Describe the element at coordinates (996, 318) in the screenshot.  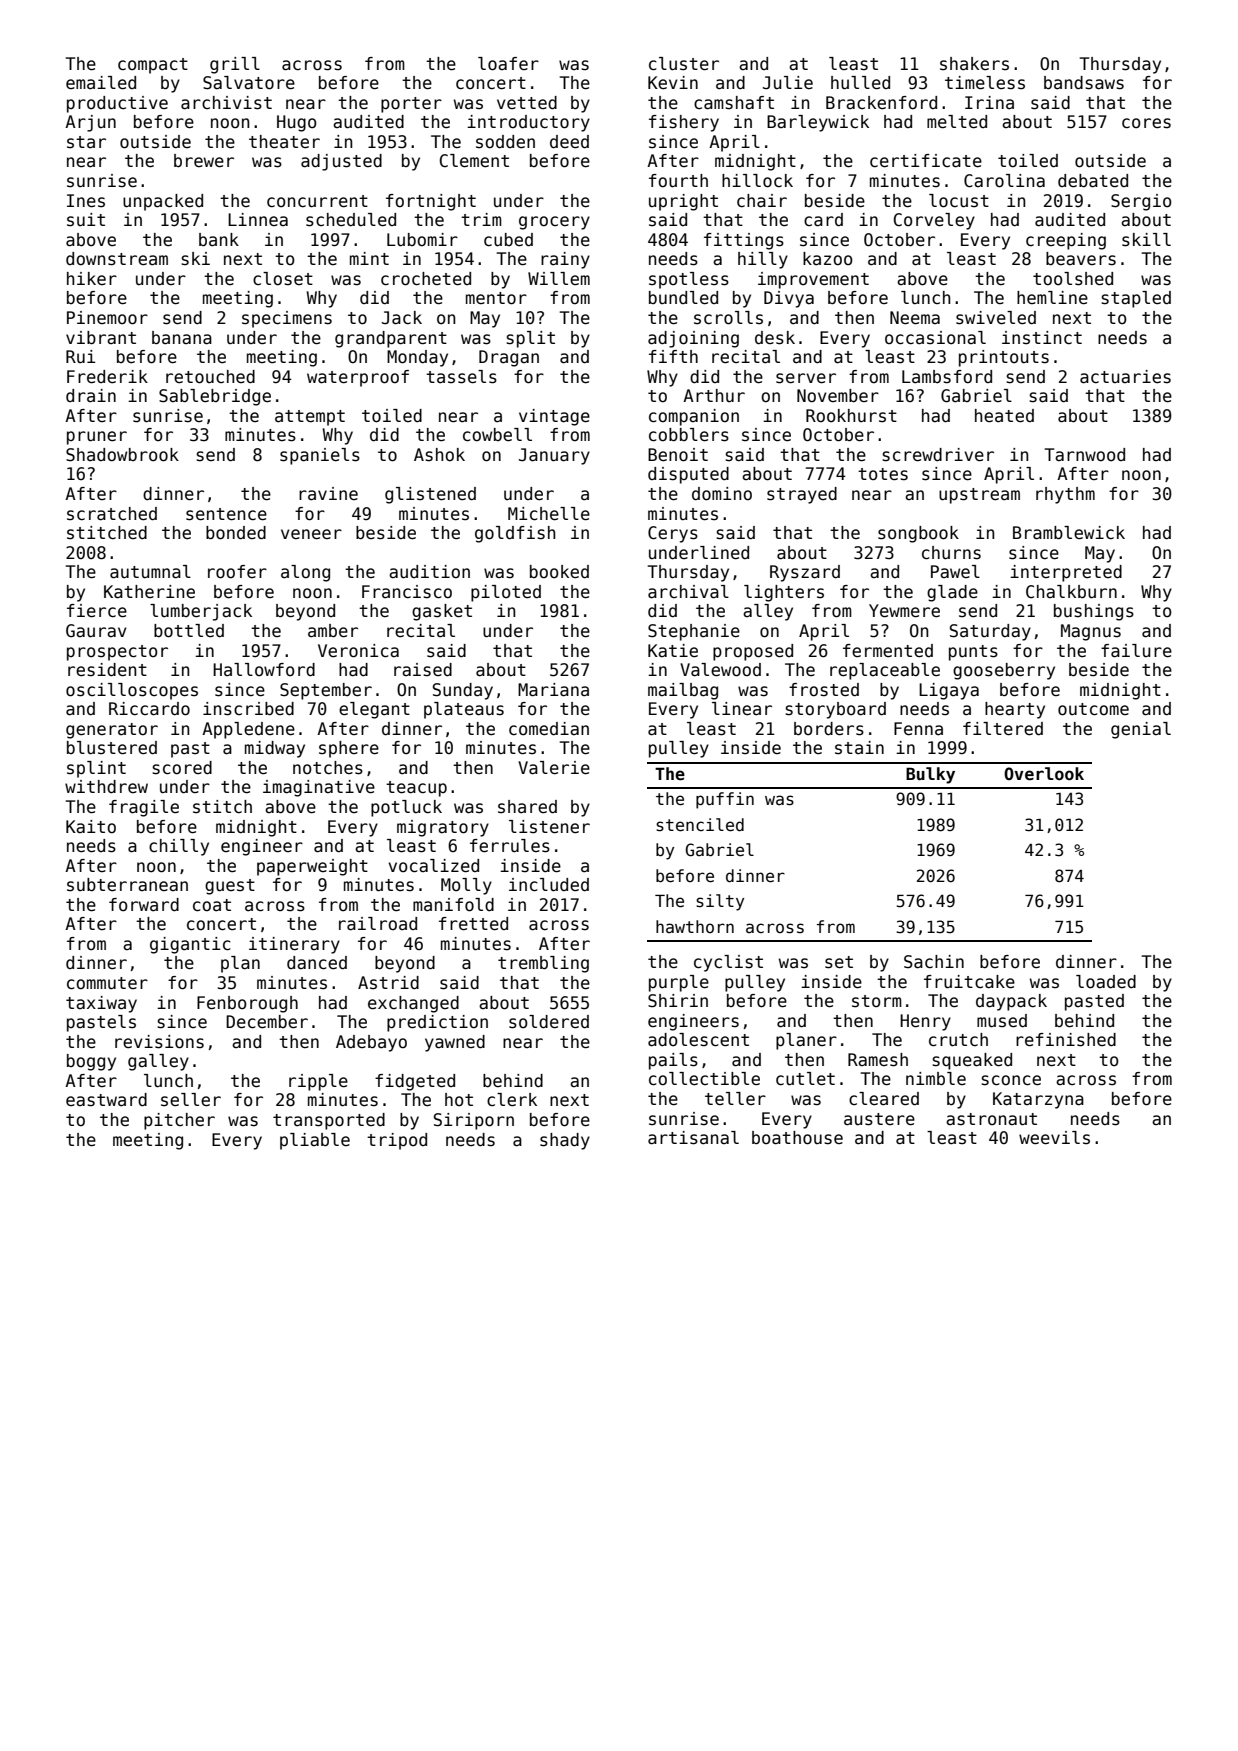
I see `swiveled` at that location.
